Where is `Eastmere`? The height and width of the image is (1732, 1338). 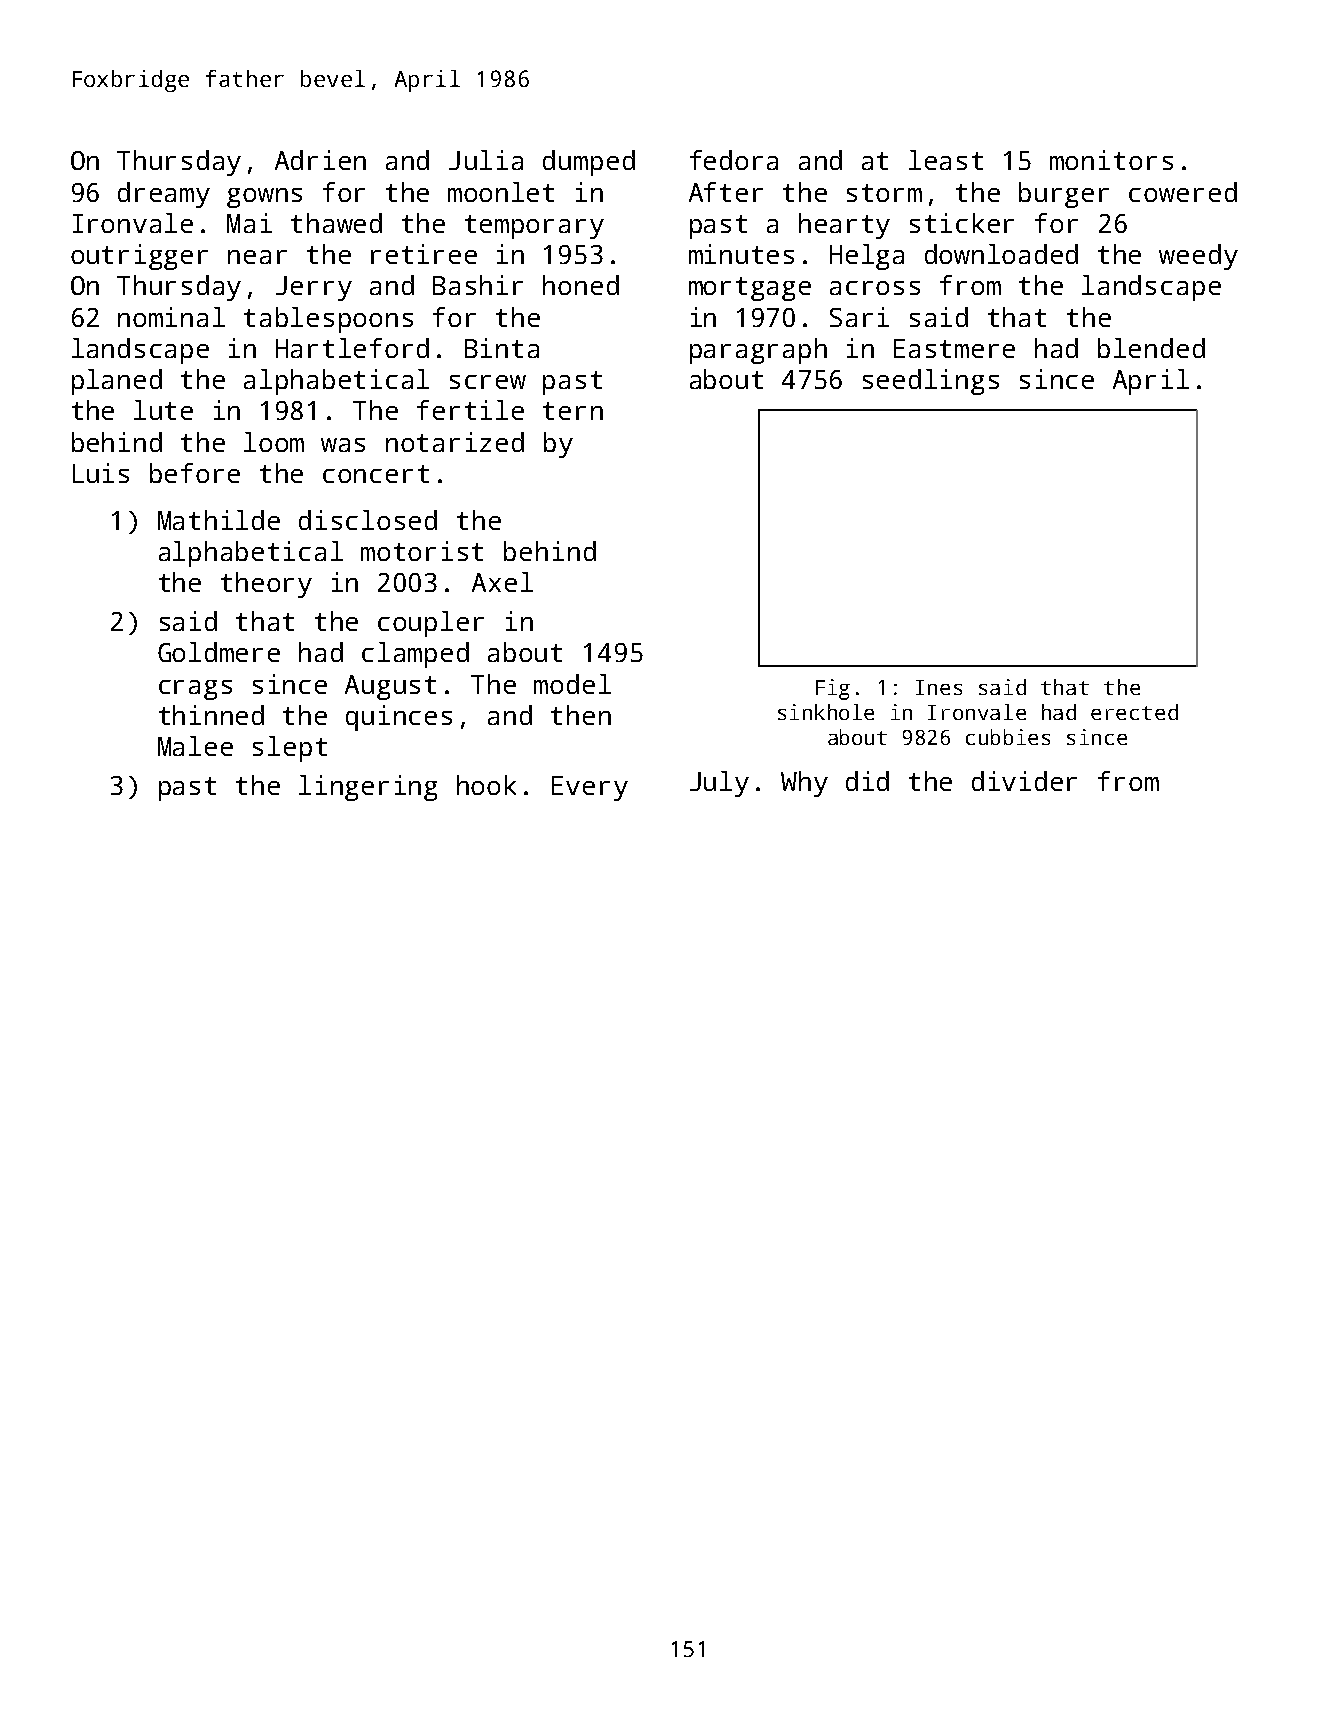 Eastmere is located at coordinates (954, 348).
